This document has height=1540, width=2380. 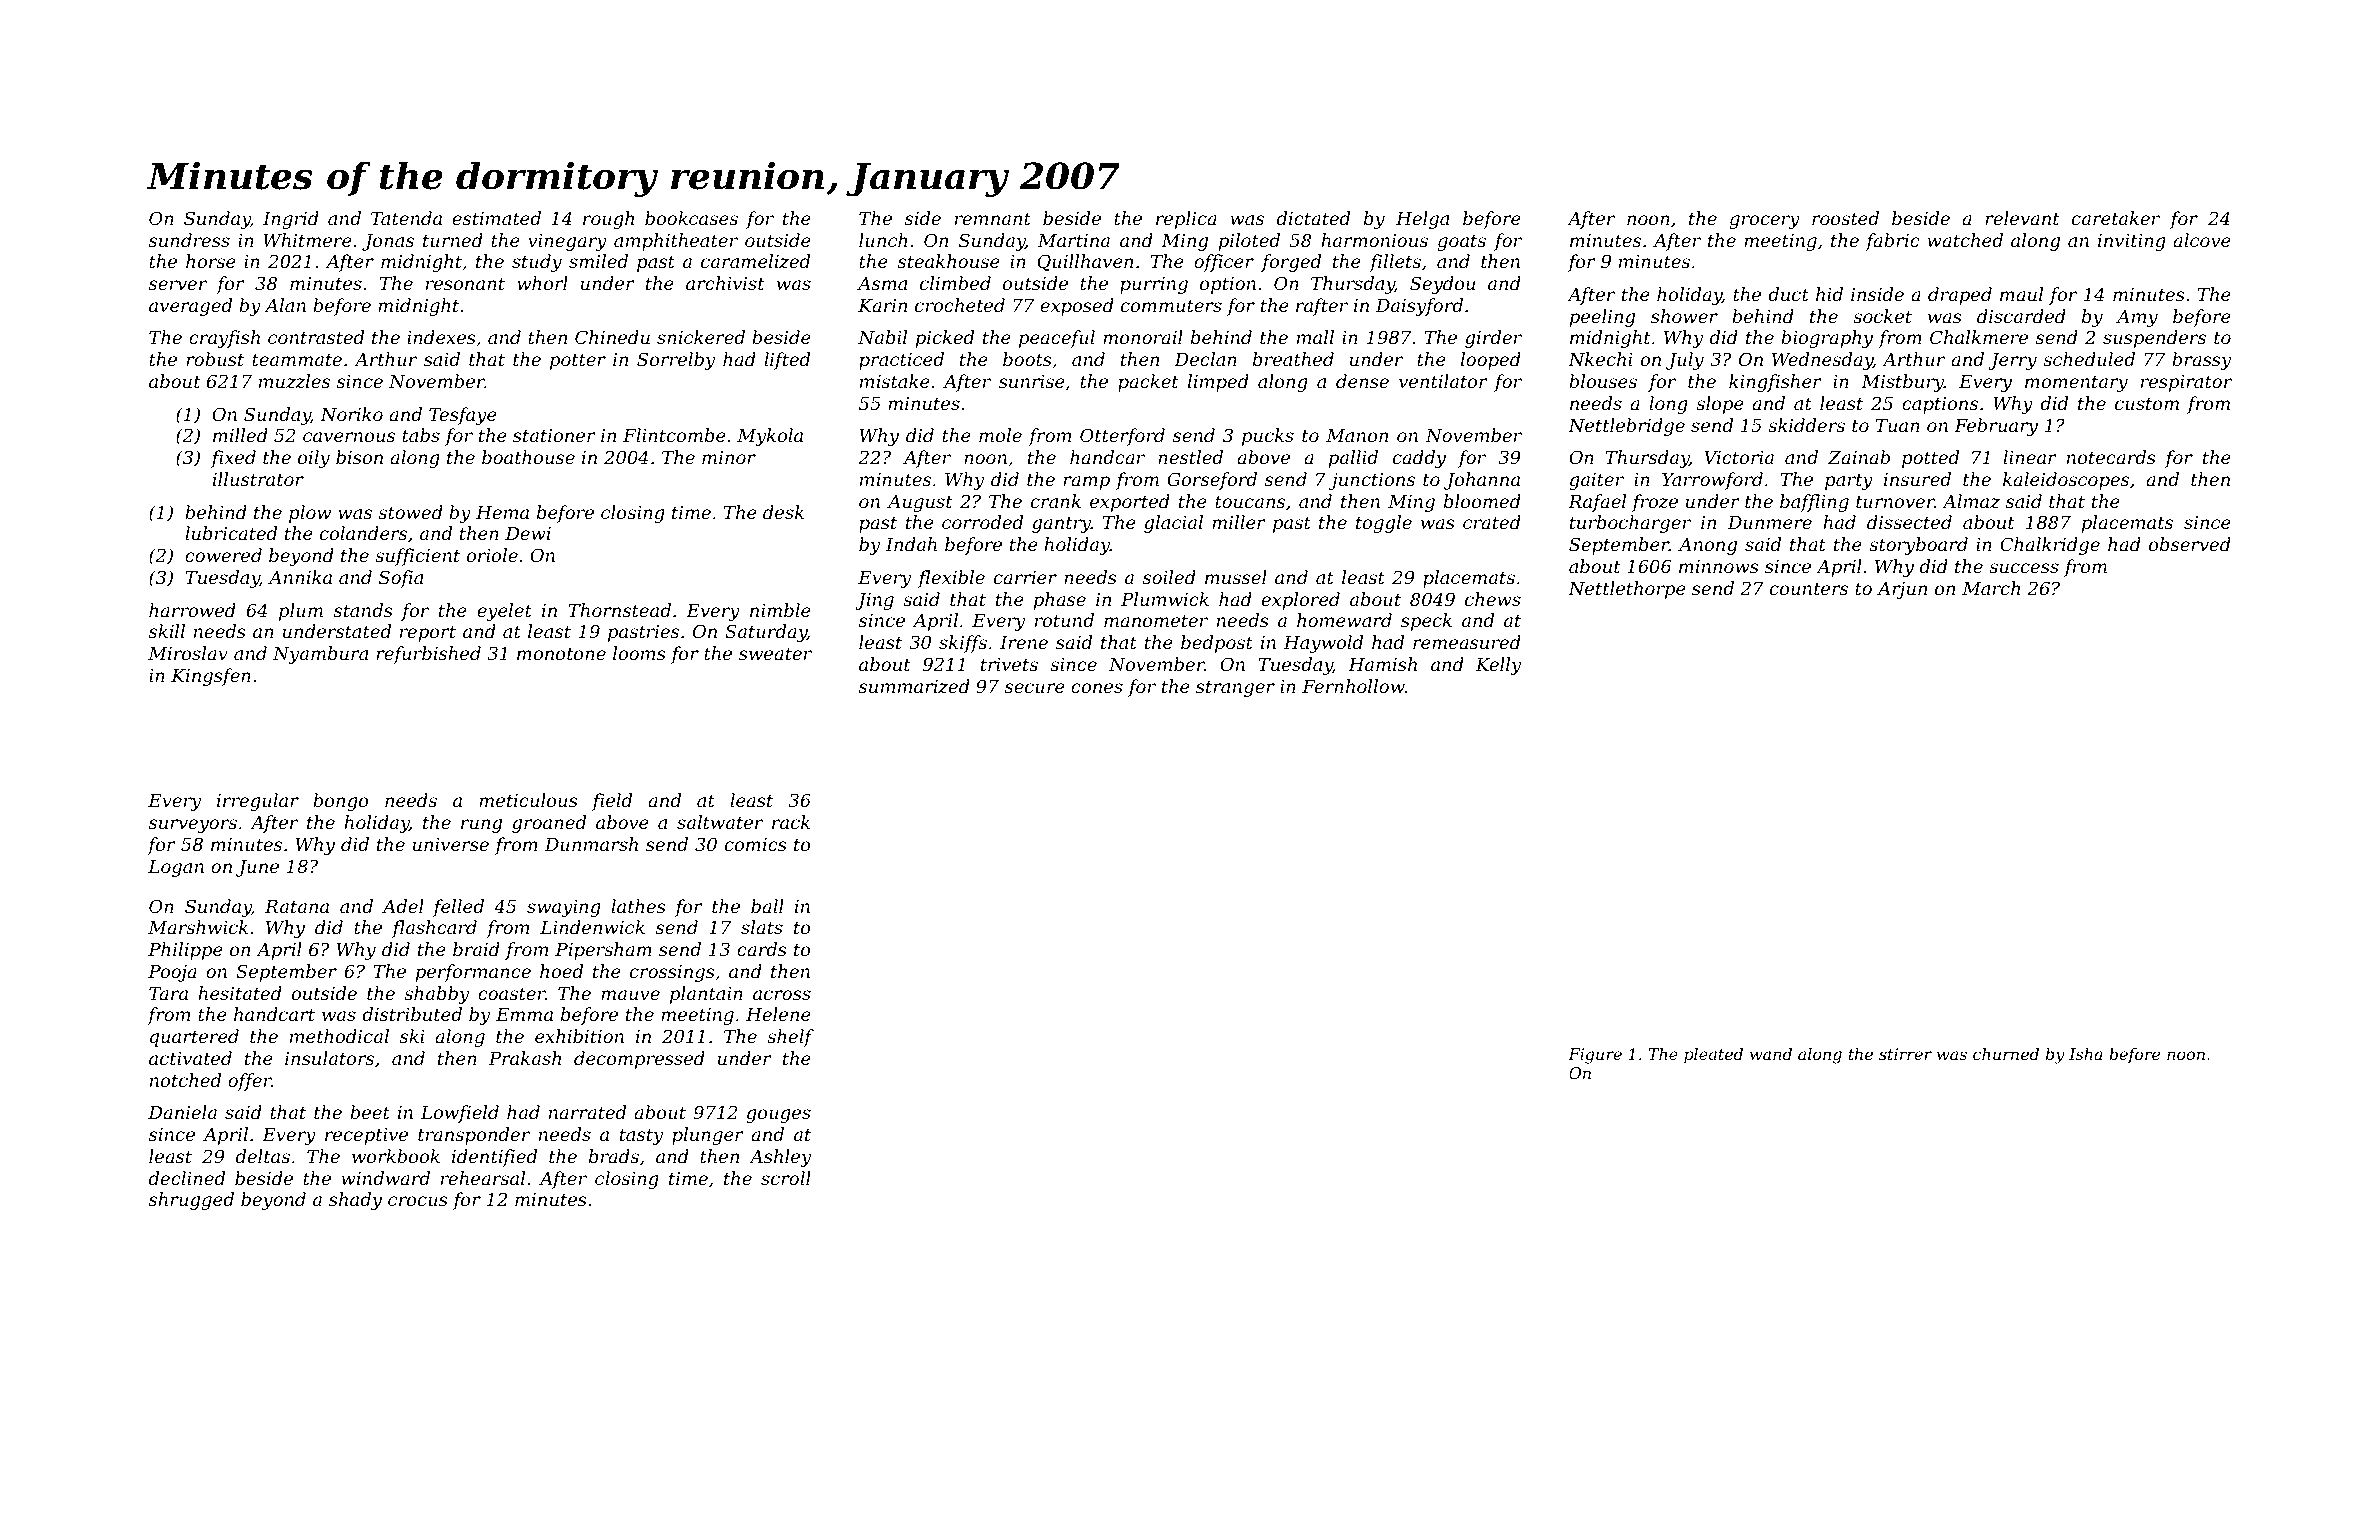 What do you see at coordinates (418, 1201) in the document?
I see `crocus` at bounding box center [418, 1201].
